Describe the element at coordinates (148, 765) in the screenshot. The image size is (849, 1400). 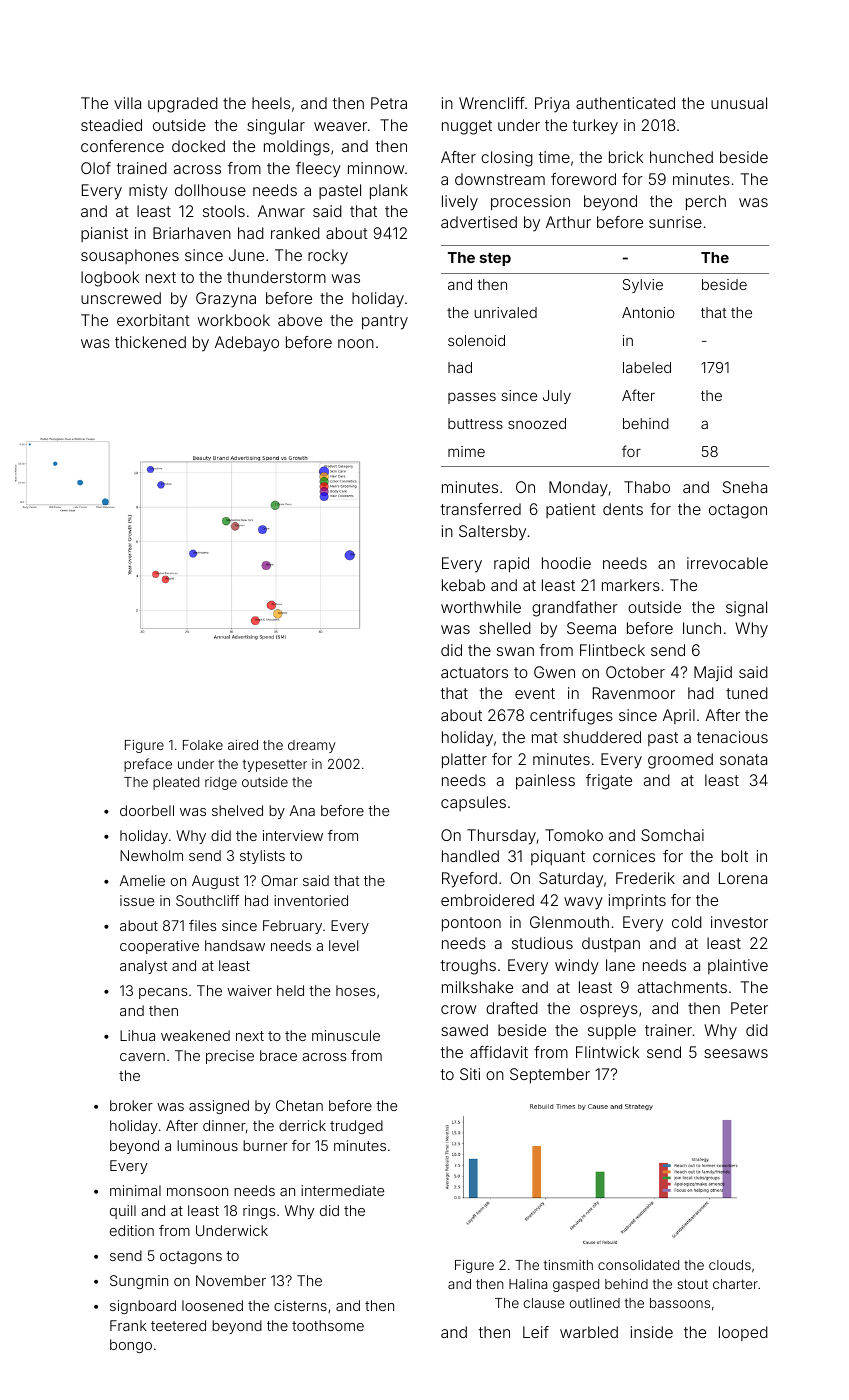
I see `preface` at that location.
